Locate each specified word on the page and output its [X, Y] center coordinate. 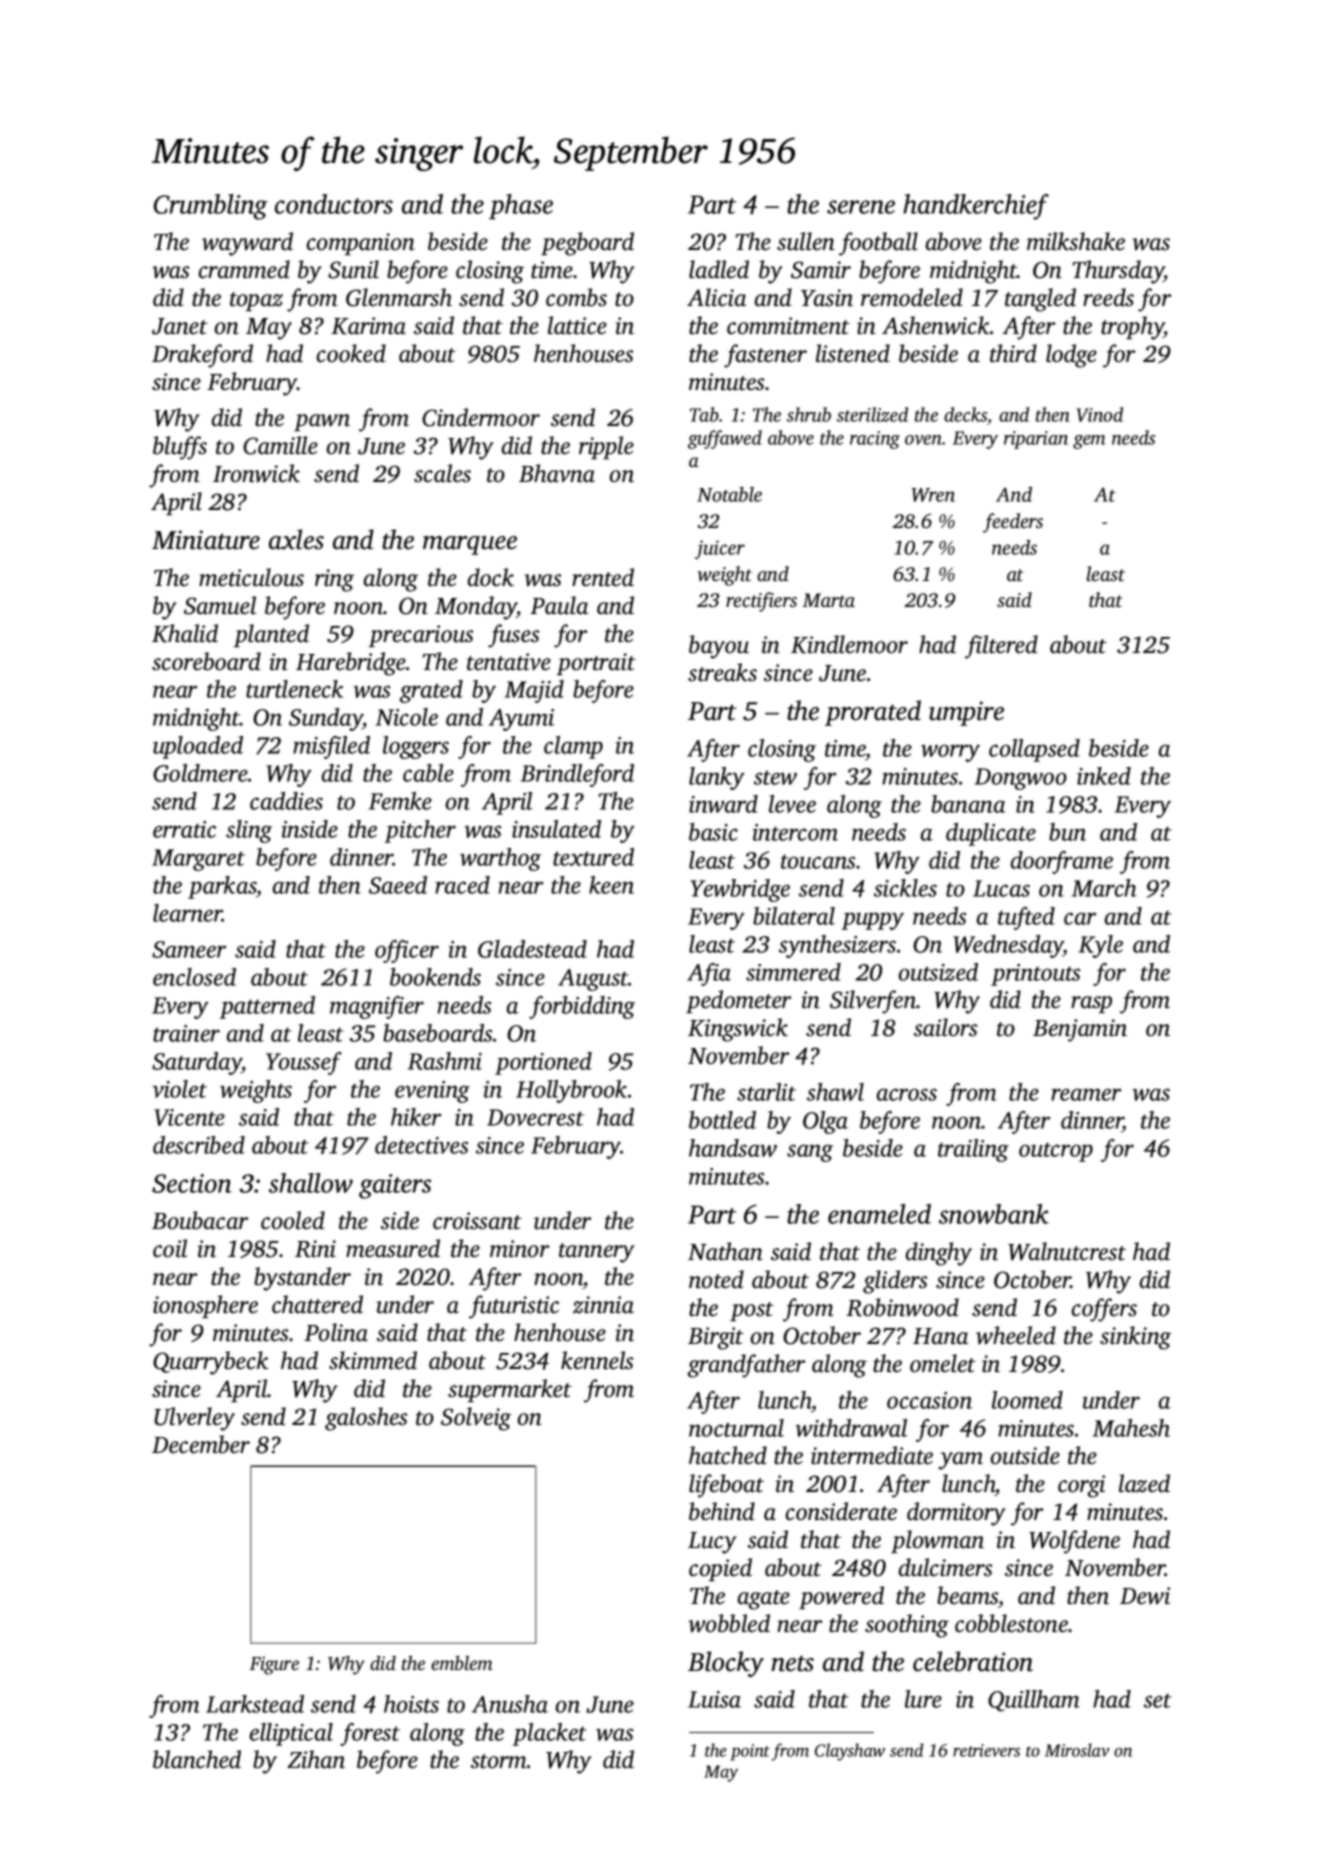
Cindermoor [481, 417]
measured [393, 1248]
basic [713, 832]
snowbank [994, 1214]
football [878, 244]
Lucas [1001, 888]
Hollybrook [571, 1091]
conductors [334, 204]
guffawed [725, 439]
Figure [274, 1665]
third [1013, 353]
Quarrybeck [210, 1363]
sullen [806, 241]
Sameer [189, 949]
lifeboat [726, 1486]
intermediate [872, 1455]
